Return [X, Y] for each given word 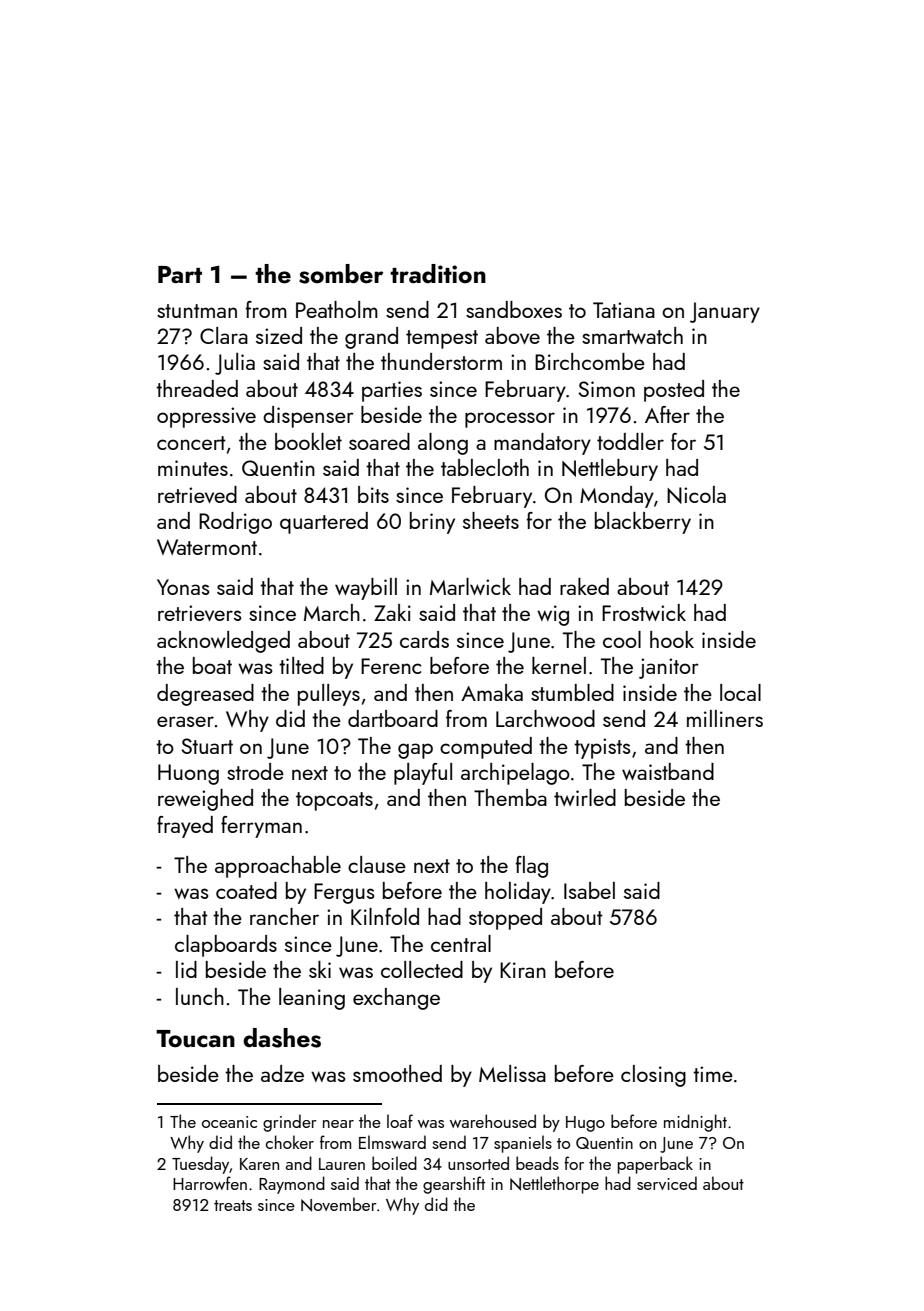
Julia [235, 364]
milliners [725, 718]
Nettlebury [610, 470]
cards [424, 639]
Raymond [292, 1185]
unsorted [478, 1163]
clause [377, 864]
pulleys [329, 695]
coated [246, 890]
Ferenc [391, 666]
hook [672, 639]
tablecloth [485, 467]
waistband [668, 771]
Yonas [183, 587]
